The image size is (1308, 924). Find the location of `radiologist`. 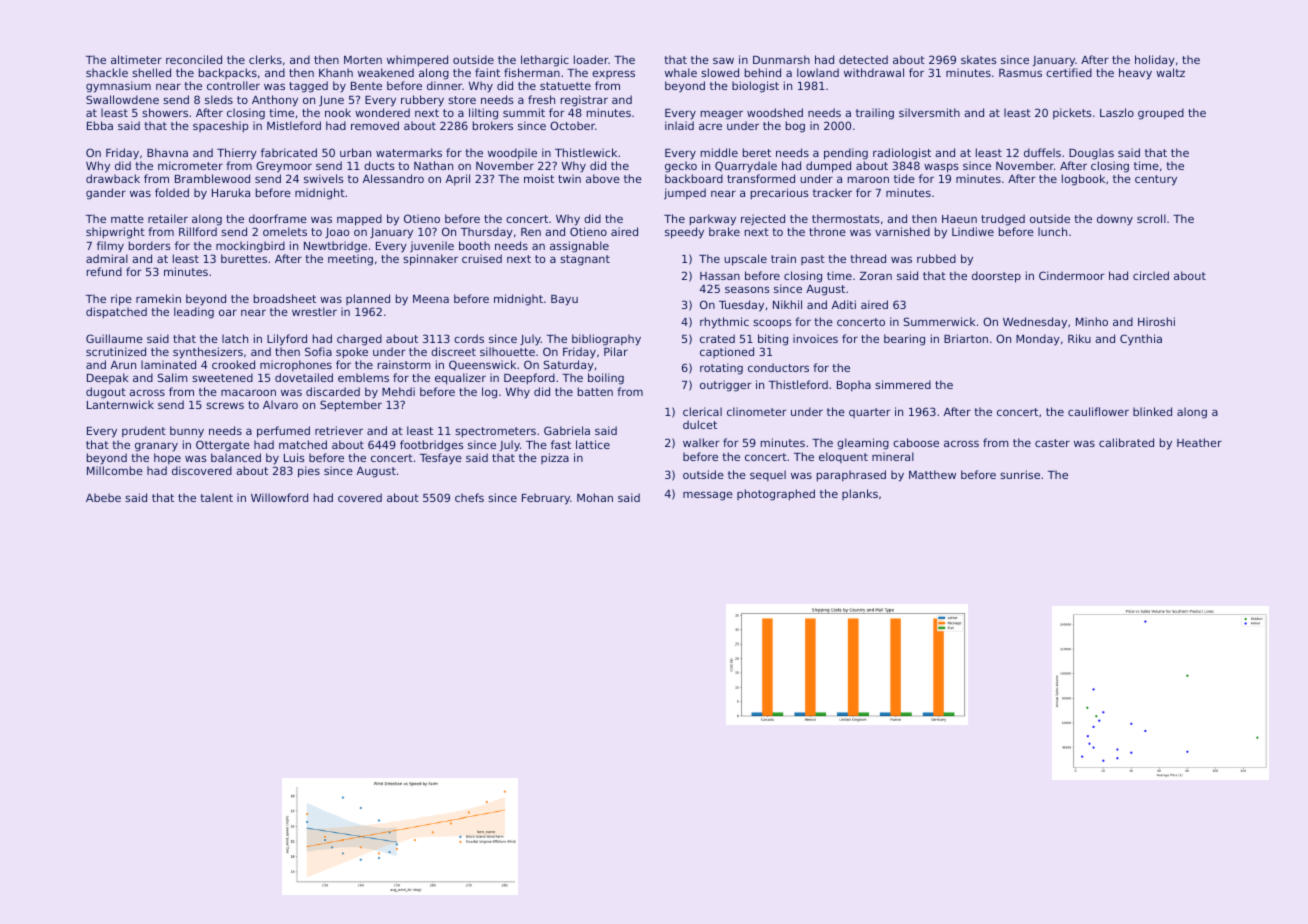

radiologist is located at coordinates (902, 154).
